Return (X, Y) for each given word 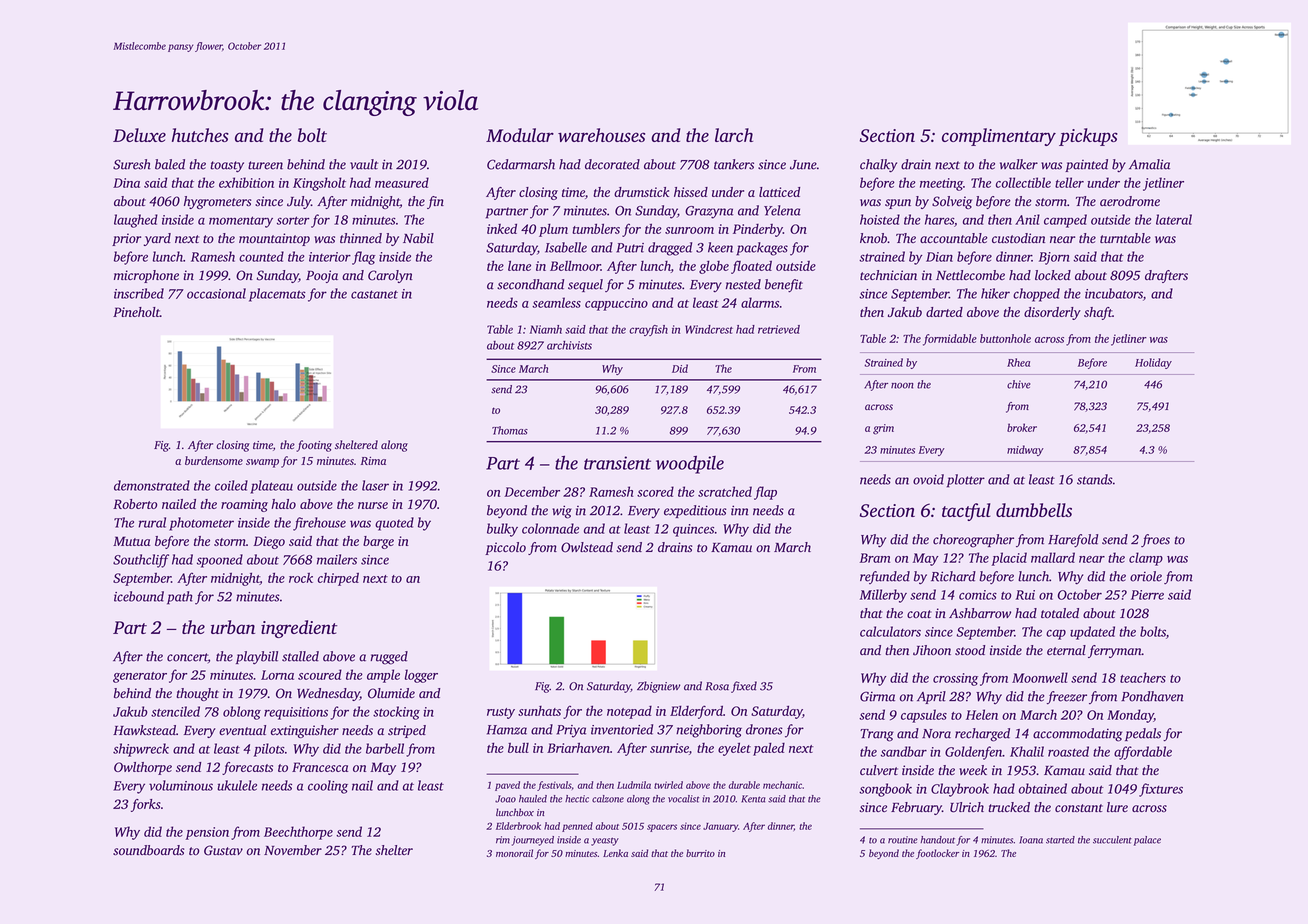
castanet (374, 294)
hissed (691, 192)
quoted (394, 524)
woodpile (690, 465)
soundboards (148, 850)
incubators (1114, 293)
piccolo (505, 548)
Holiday (1153, 363)
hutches (200, 135)
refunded (885, 577)
